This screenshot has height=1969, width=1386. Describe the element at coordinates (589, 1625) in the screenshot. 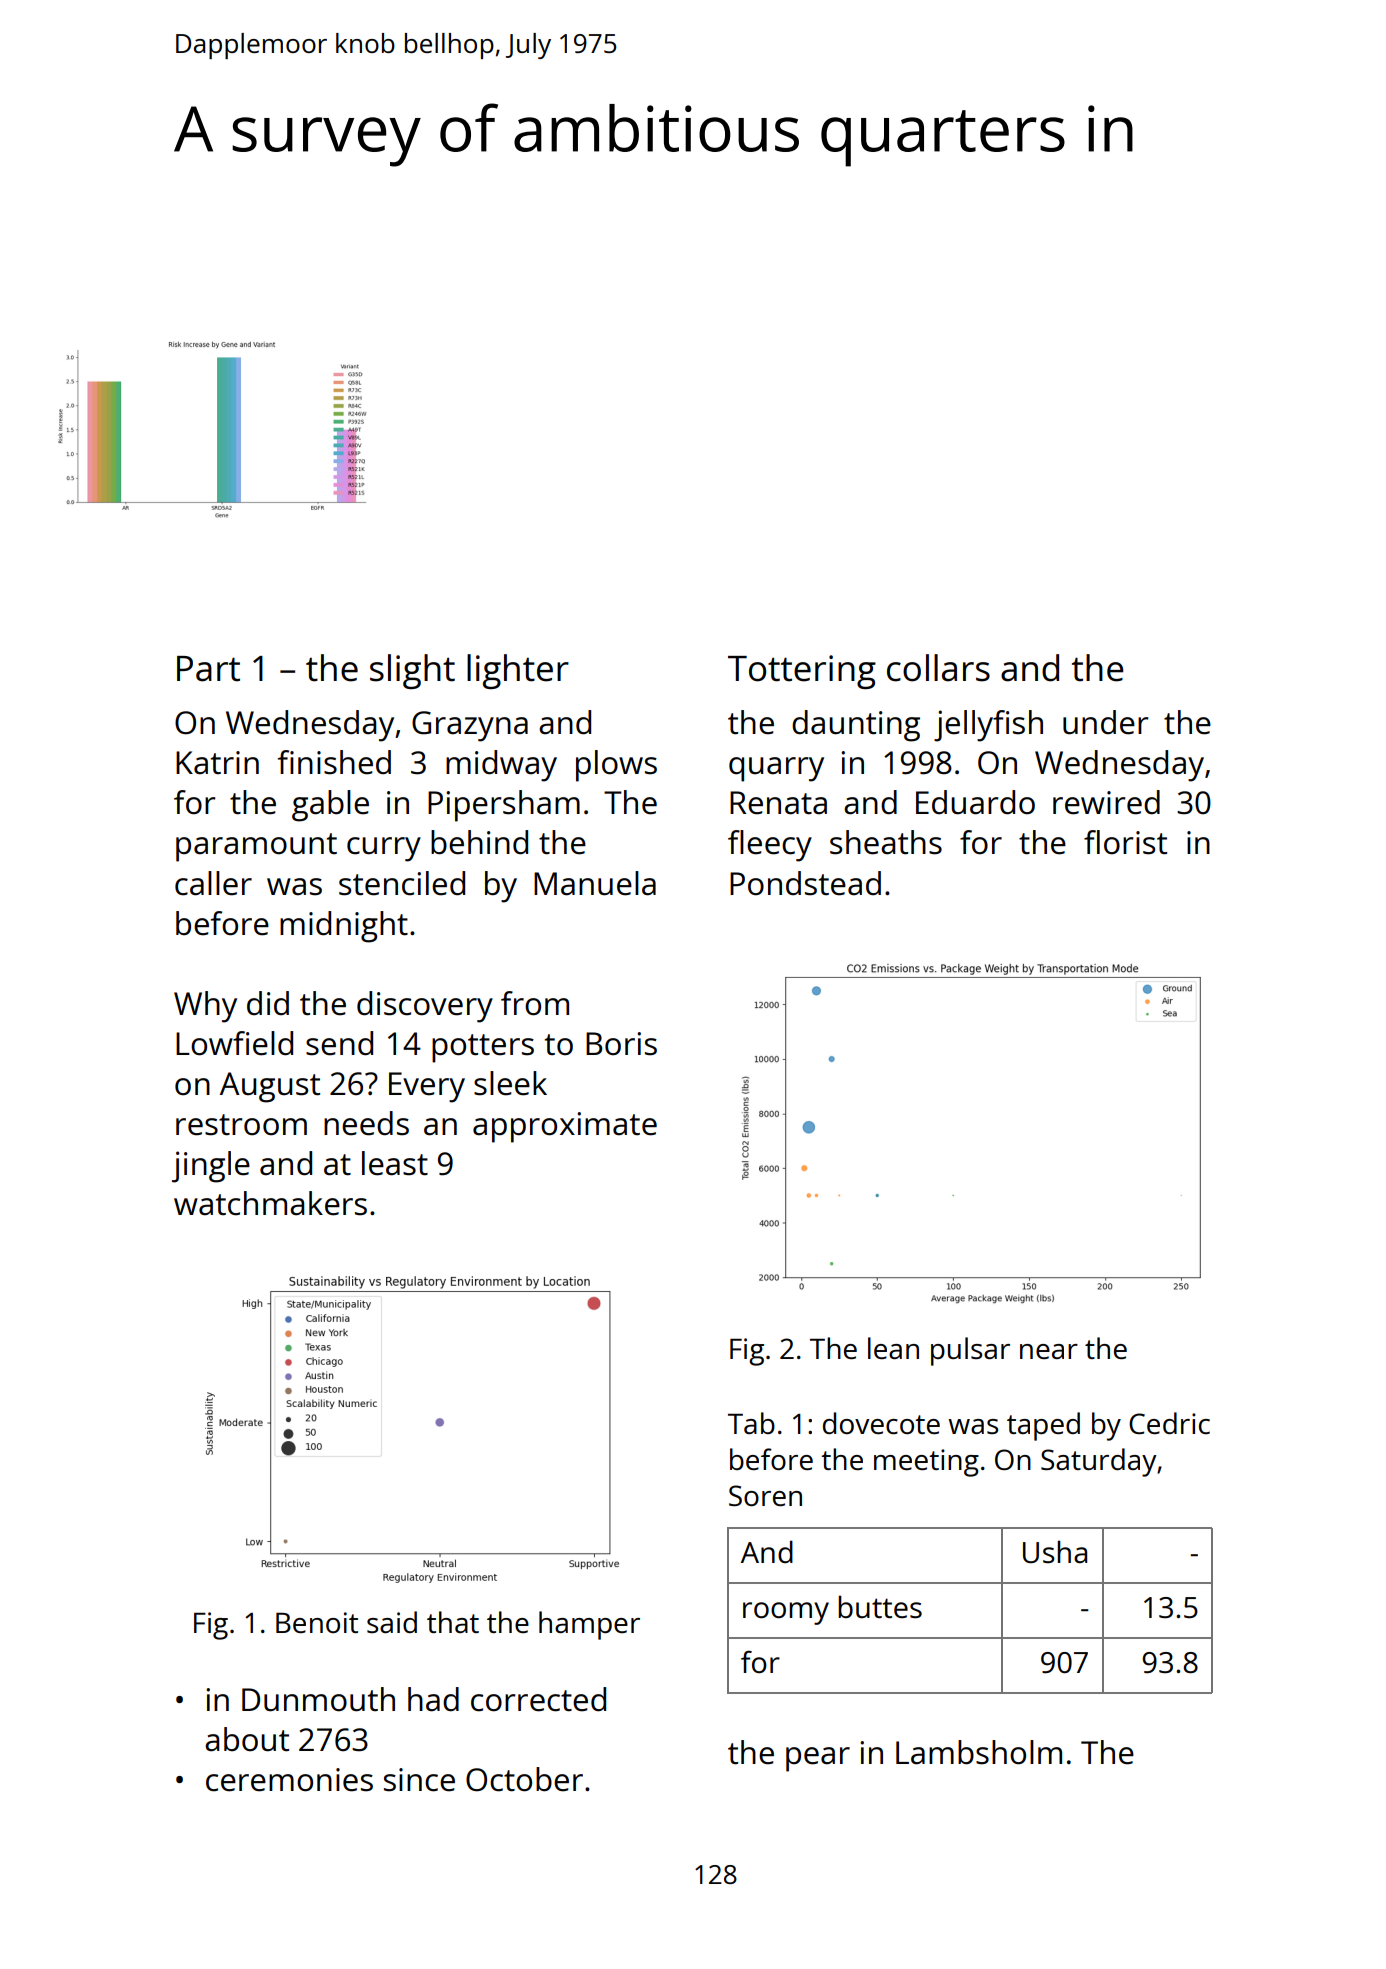

I see `hamper` at that location.
